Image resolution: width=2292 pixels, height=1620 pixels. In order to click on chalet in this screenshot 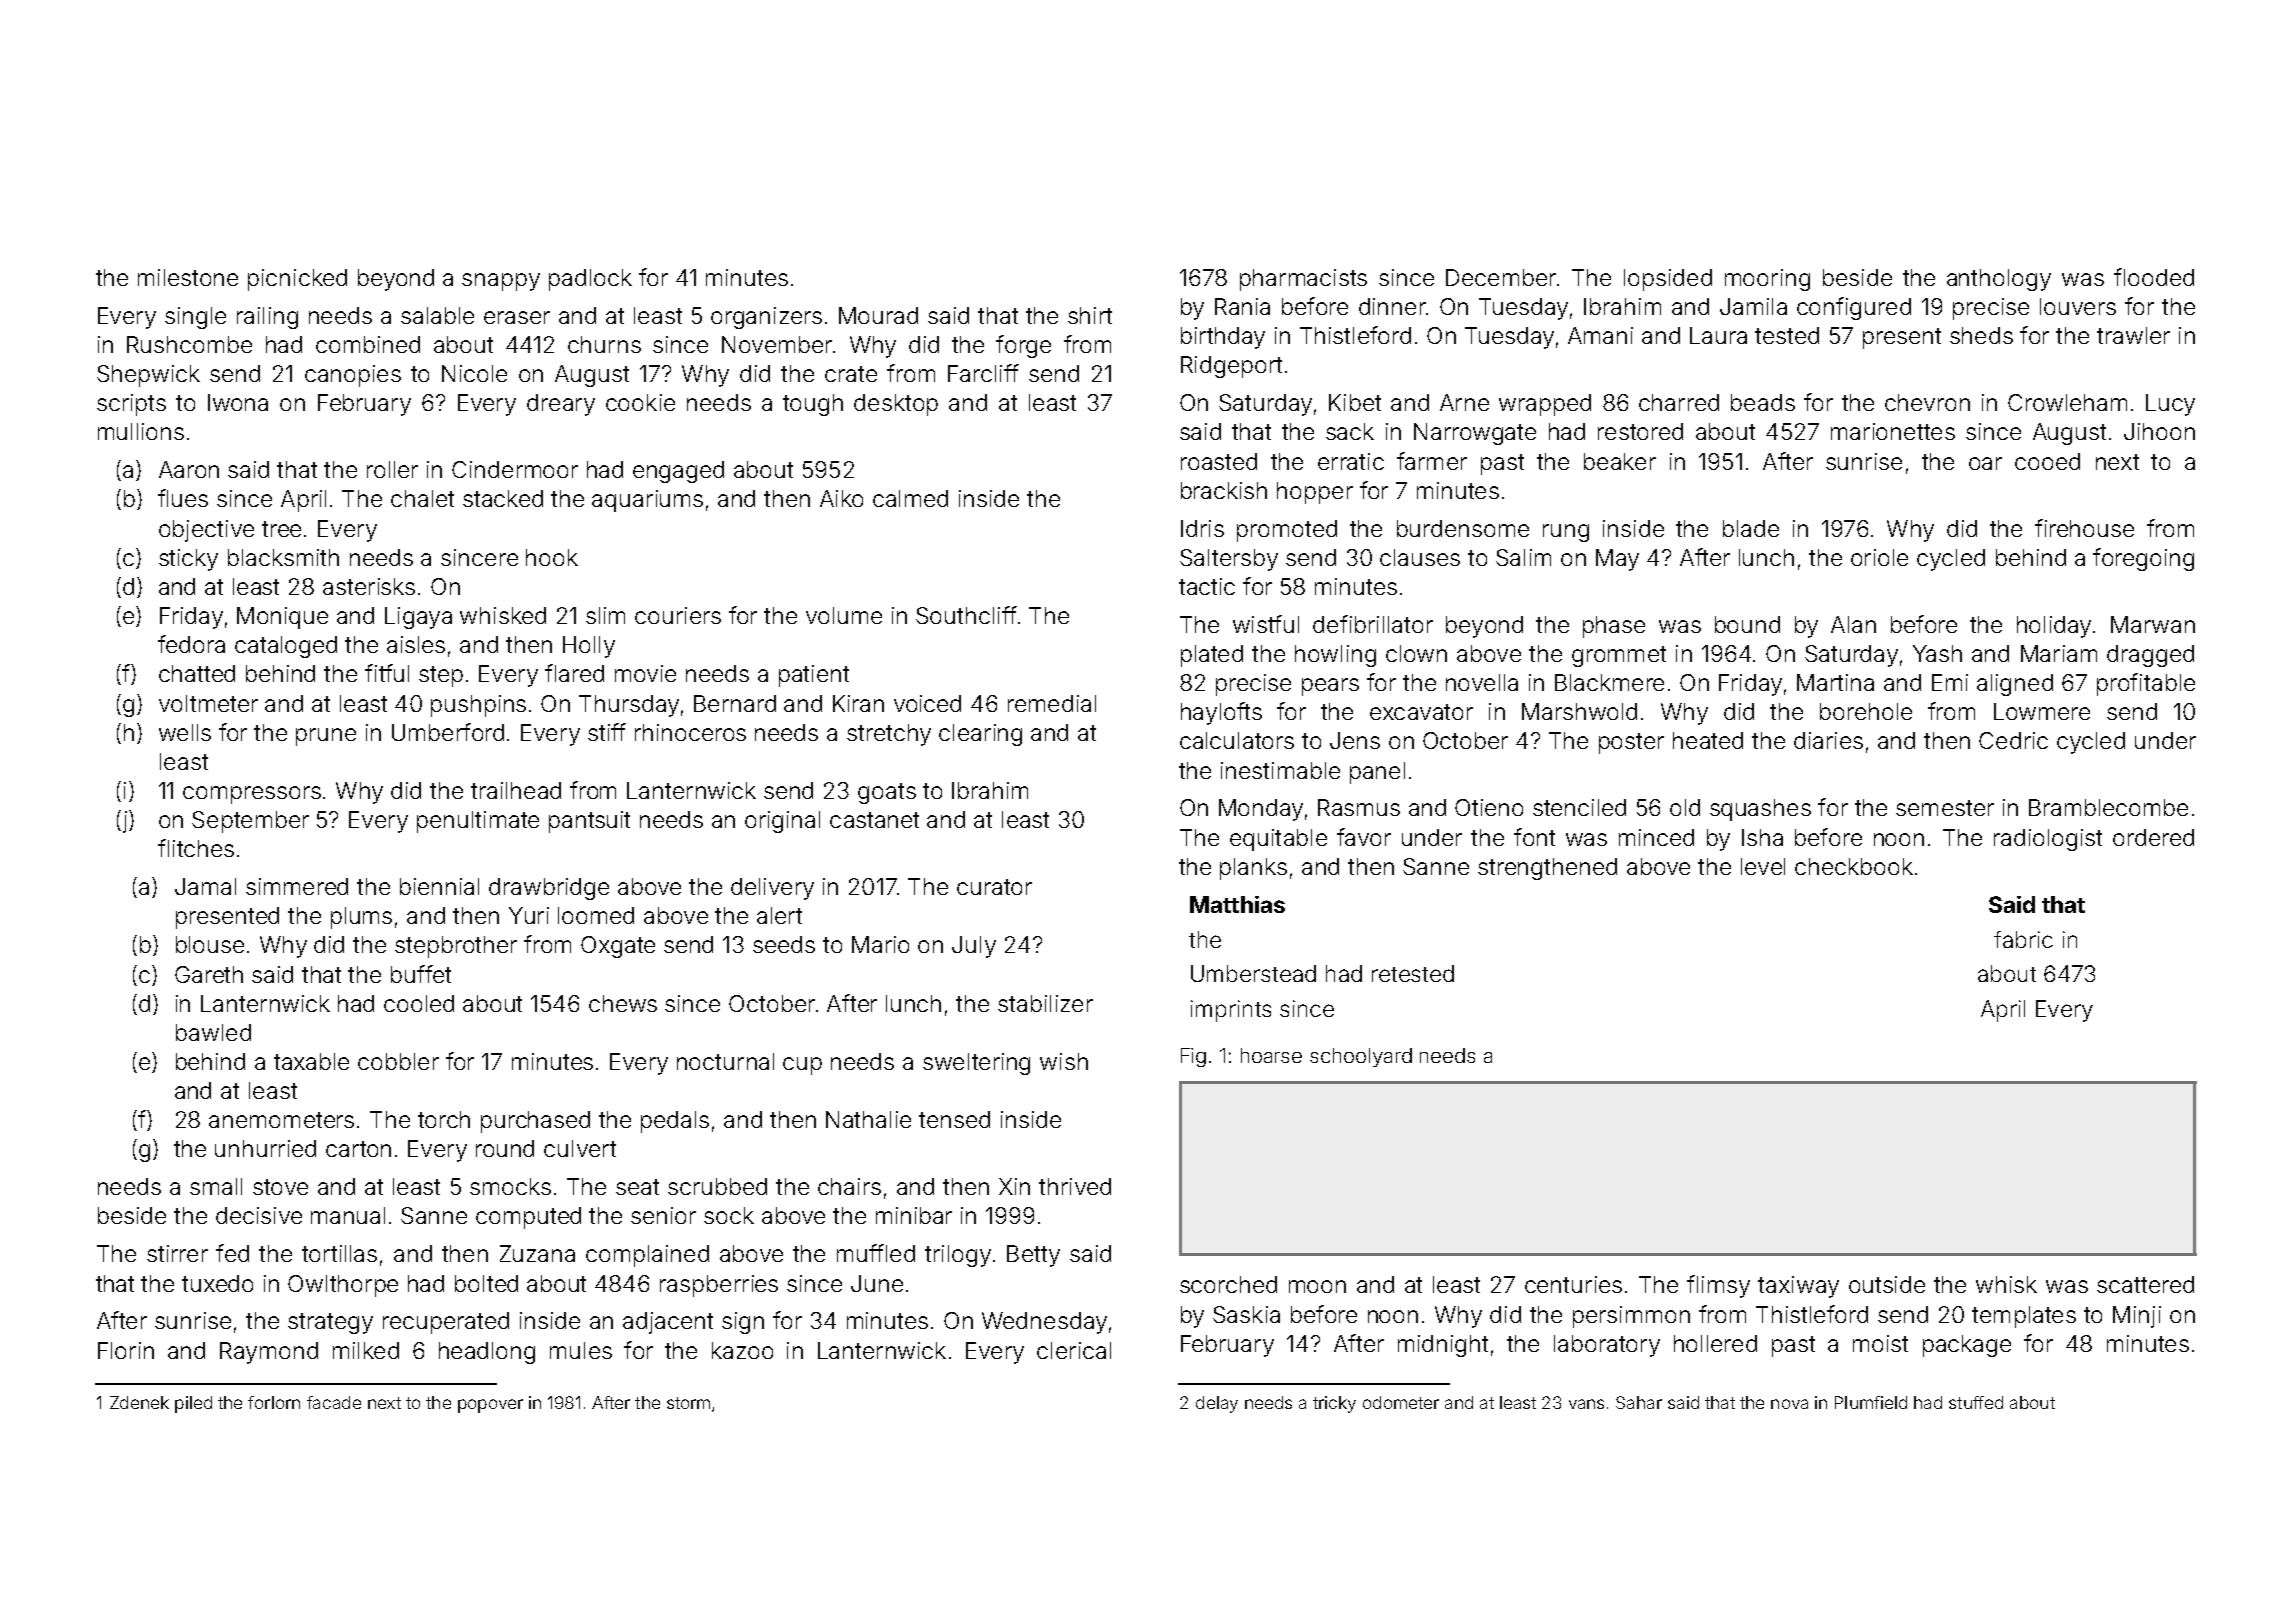, I will do `click(422, 498)`.
